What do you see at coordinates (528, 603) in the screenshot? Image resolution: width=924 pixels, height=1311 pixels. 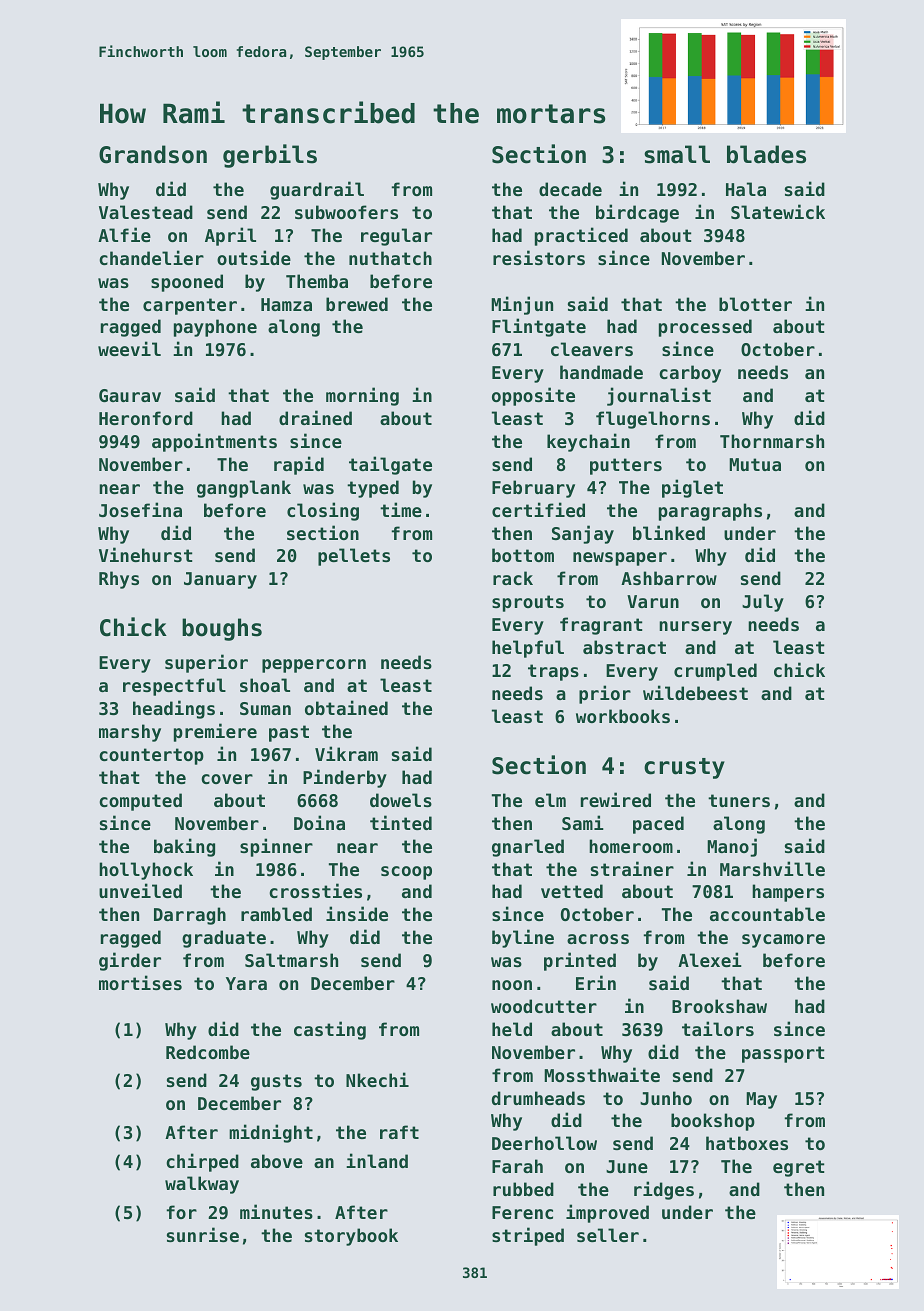 I see `sprouts` at bounding box center [528, 603].
